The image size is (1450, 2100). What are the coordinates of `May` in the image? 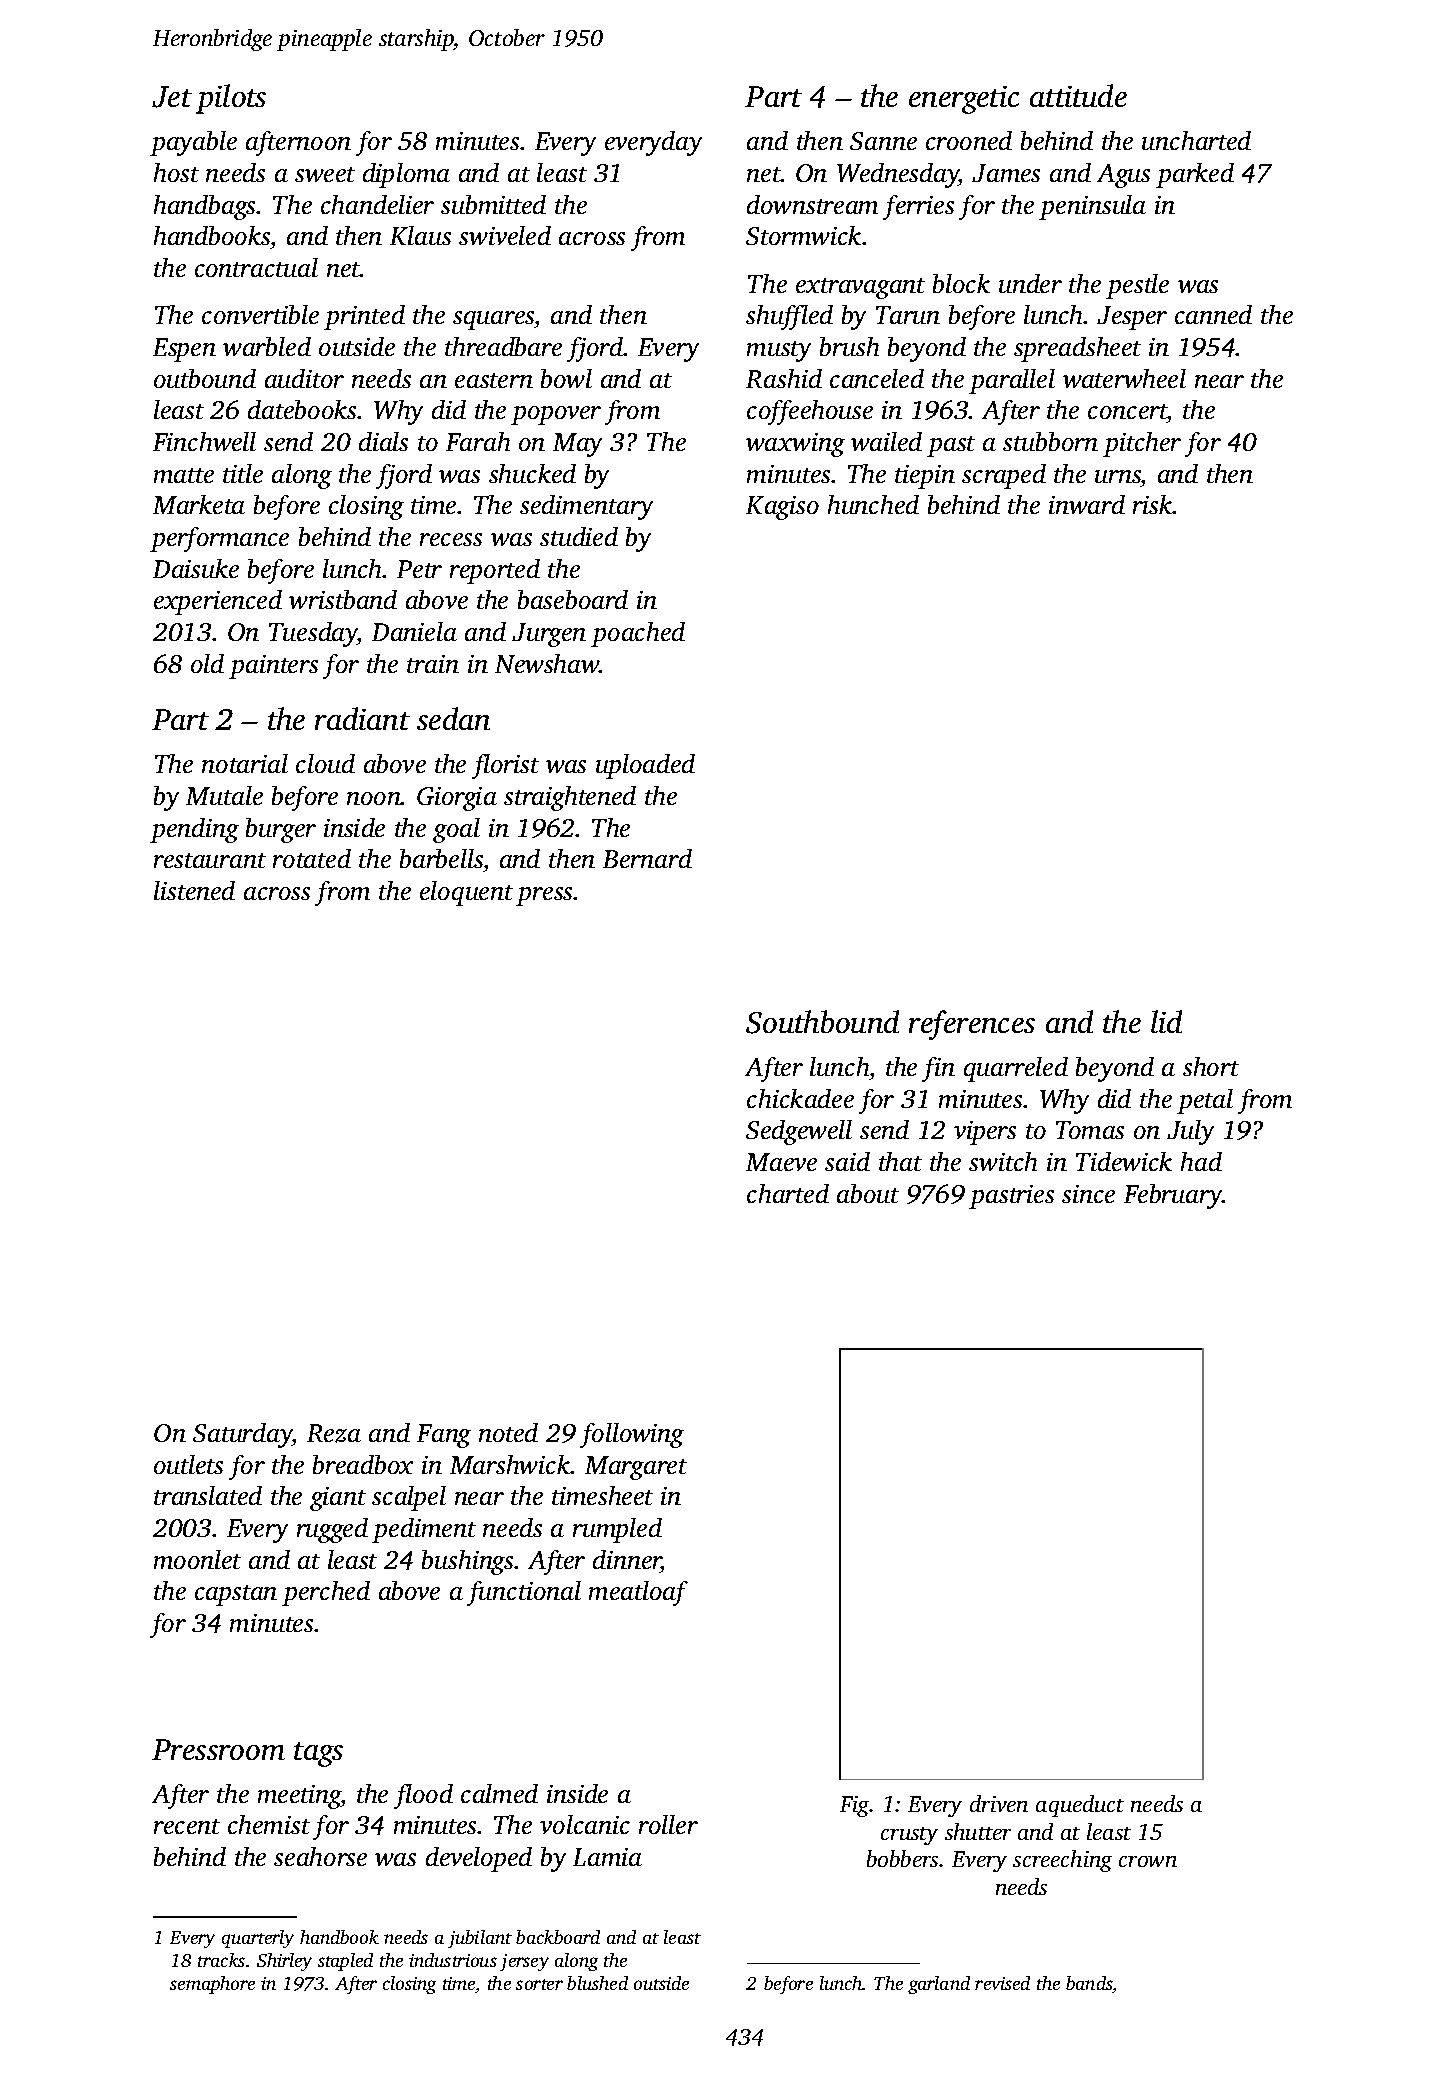 It's located at (577, 445).
